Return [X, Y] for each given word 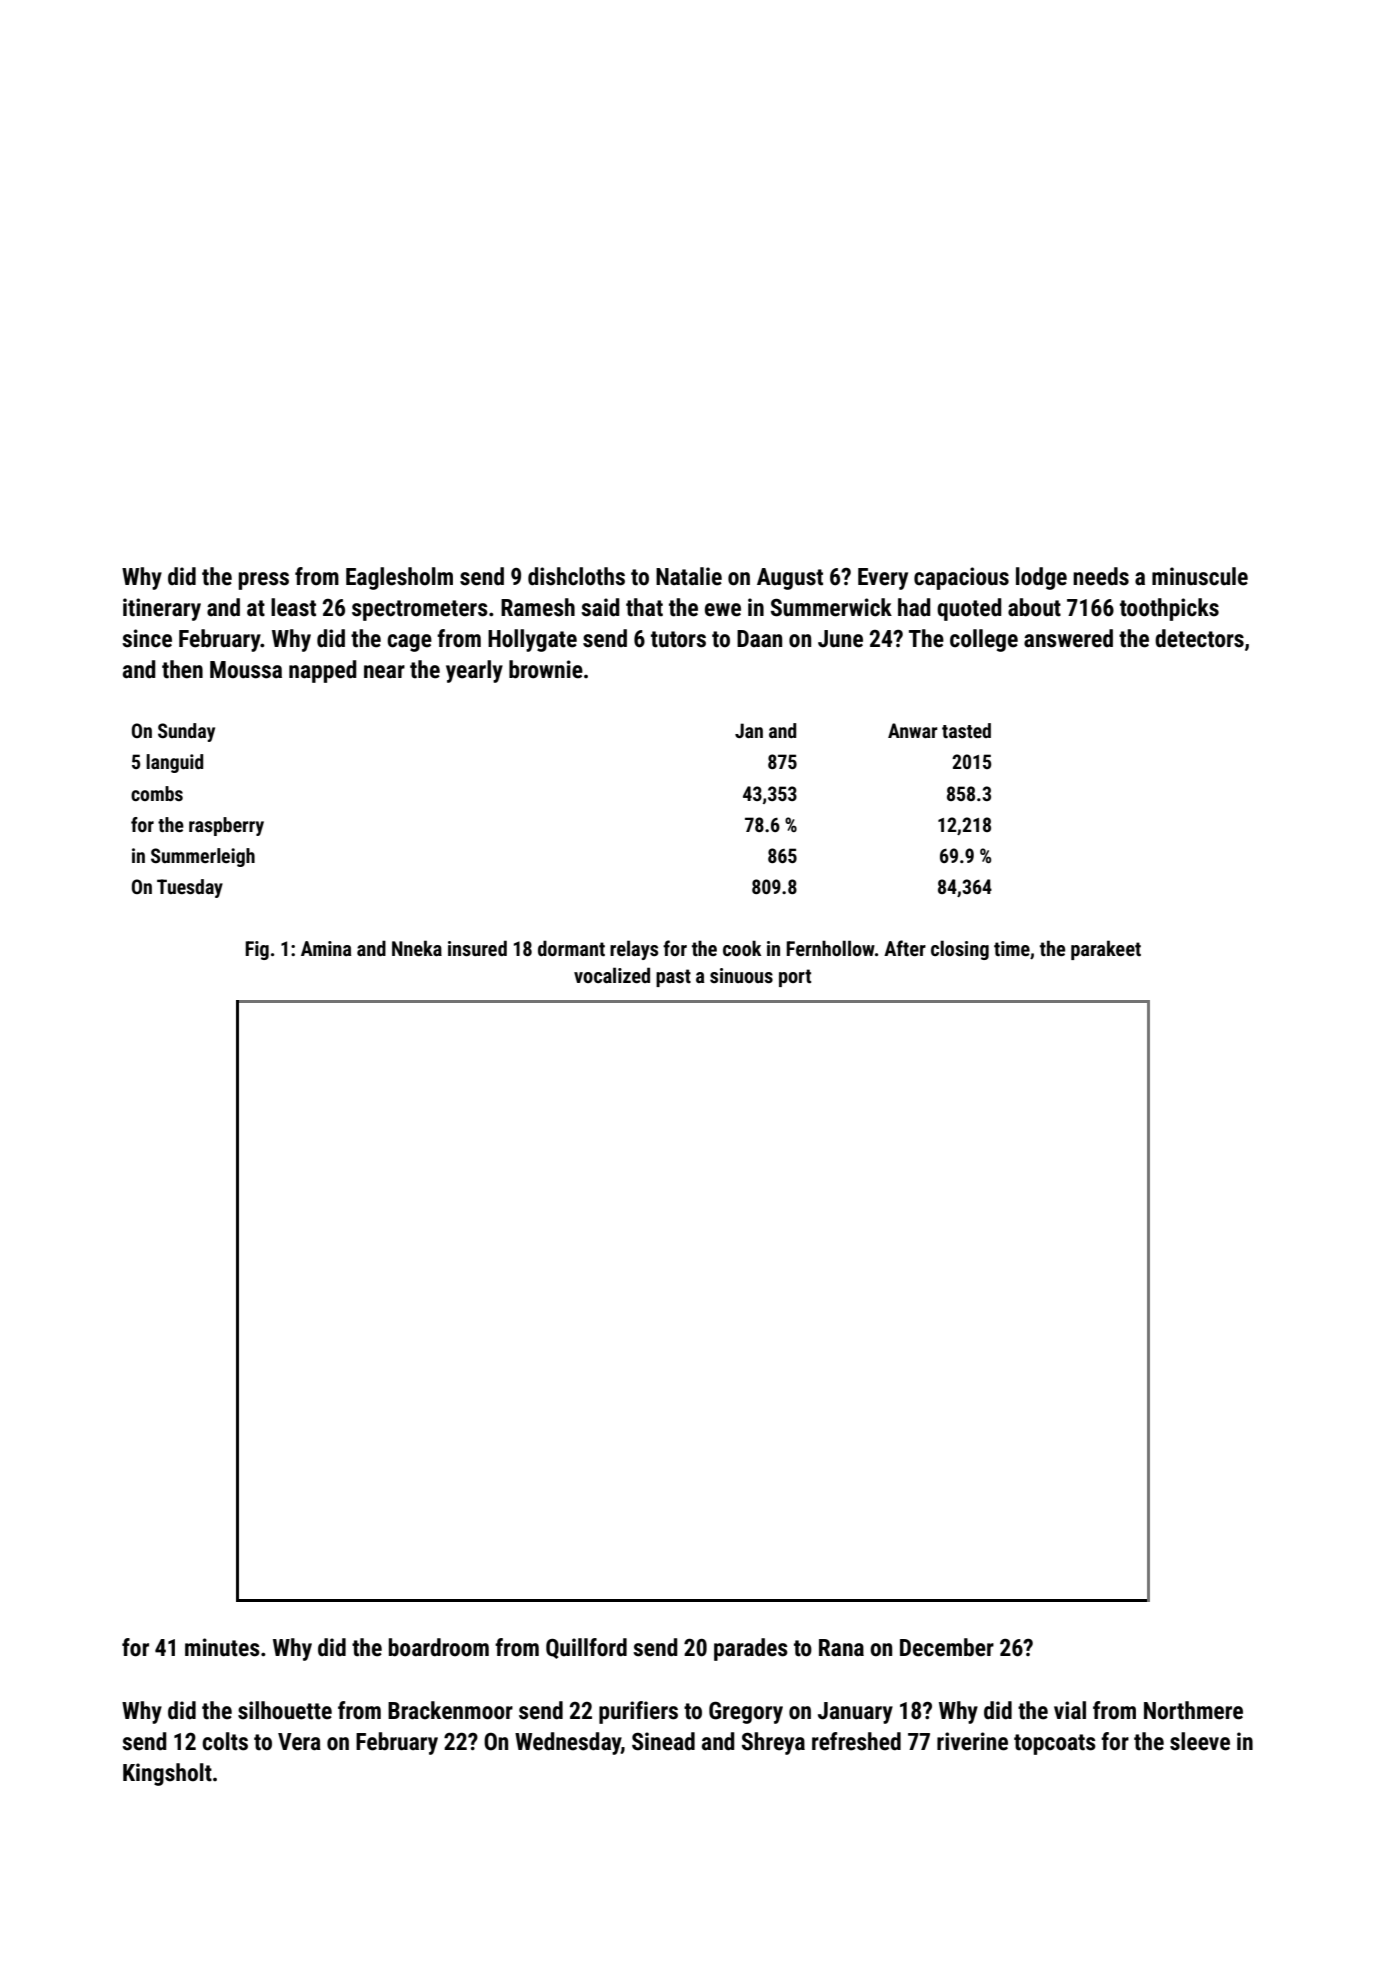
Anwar [913, 730]
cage [409, 643]
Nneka [417, 948]
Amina [326, 948]
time [1012, 948]
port [795, 978]
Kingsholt [167, 1774]
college [984, 640]
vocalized [612, 975]
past [673, 978]
